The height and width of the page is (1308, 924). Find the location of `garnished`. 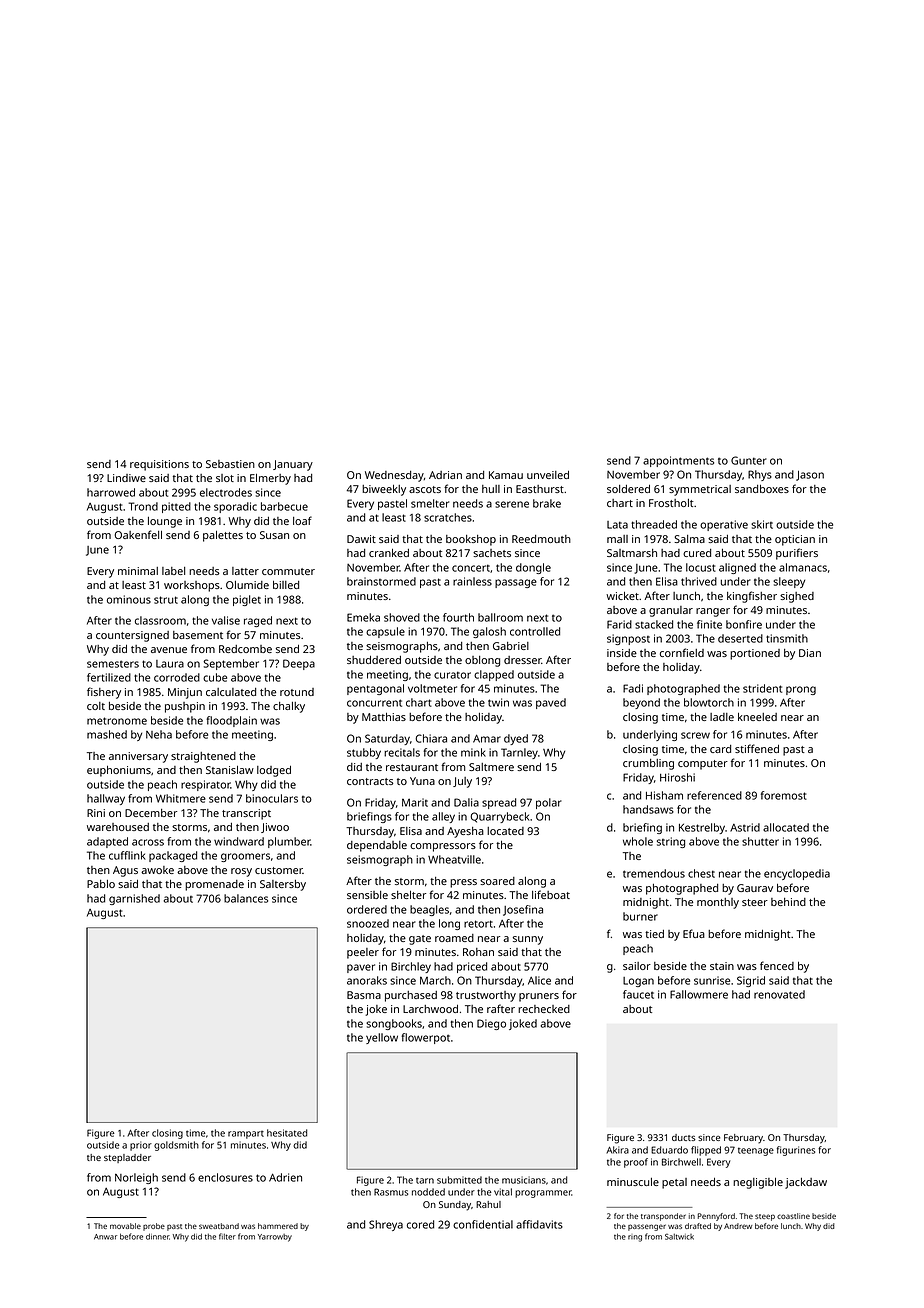

garnished is located at coordinates (134, 899).
